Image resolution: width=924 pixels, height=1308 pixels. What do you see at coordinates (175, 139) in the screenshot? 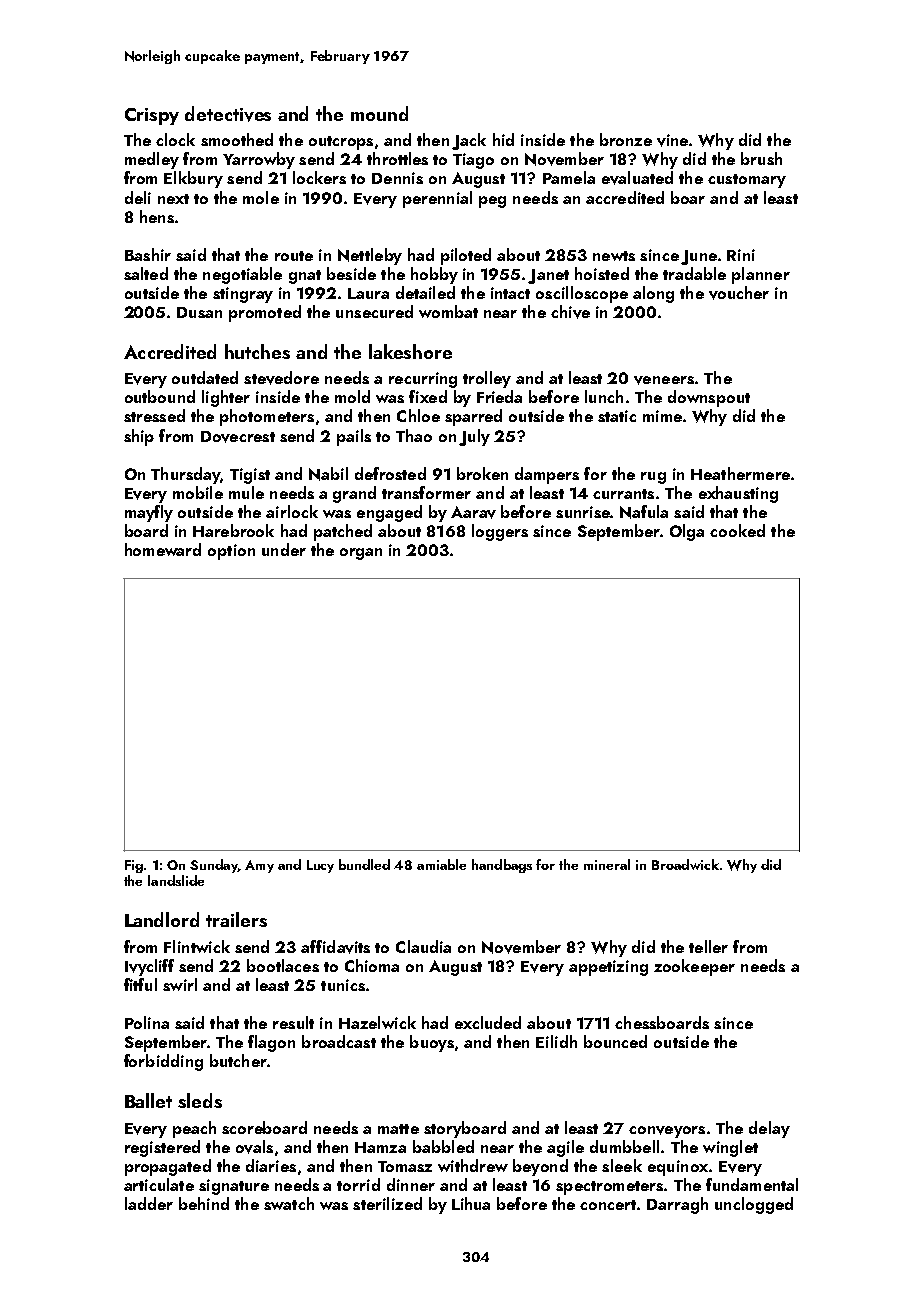
I see `clock` at bounding box center [175, 139].
